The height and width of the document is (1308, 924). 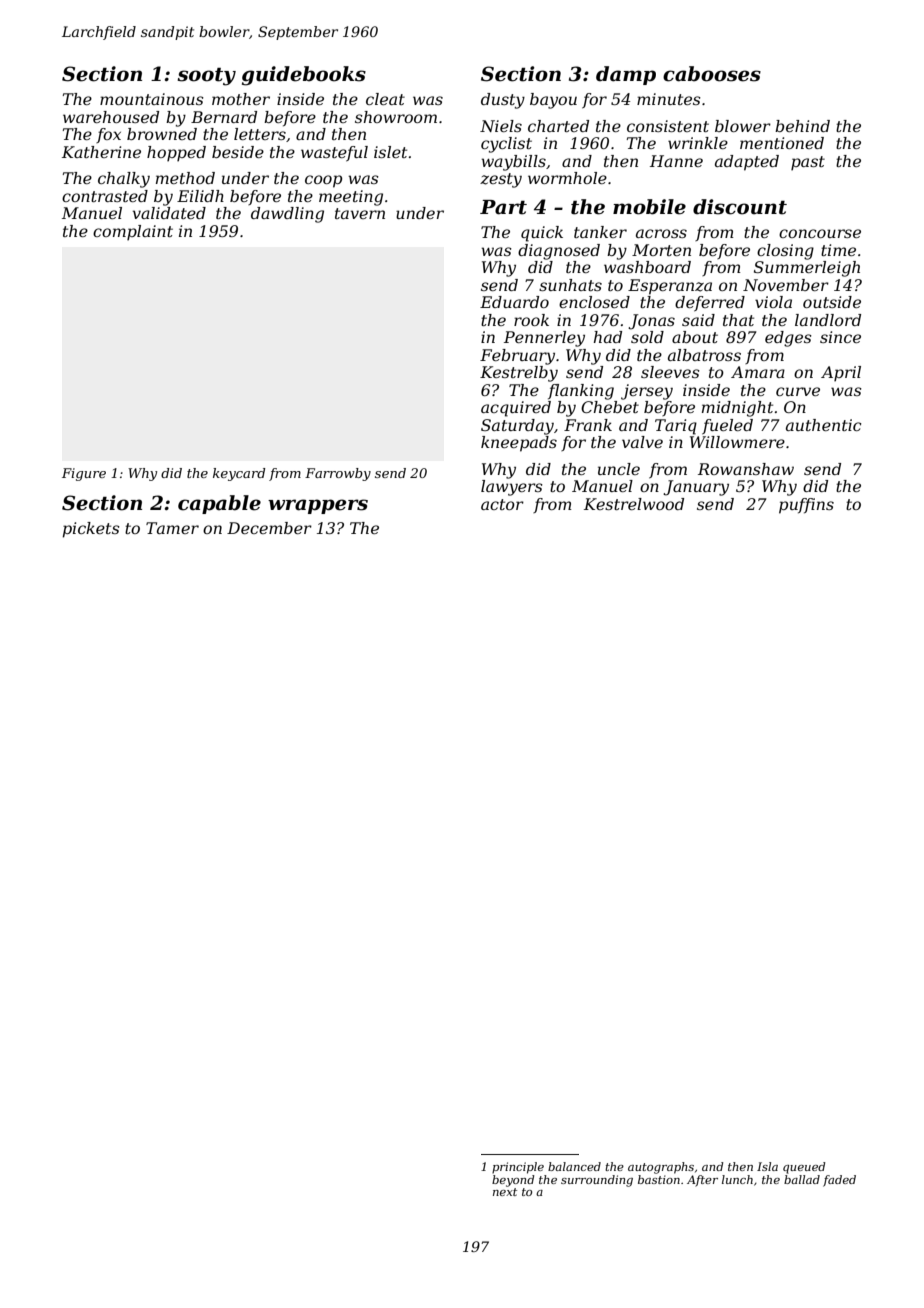 I want to click on cabooses, so click(x=712, y=74).
